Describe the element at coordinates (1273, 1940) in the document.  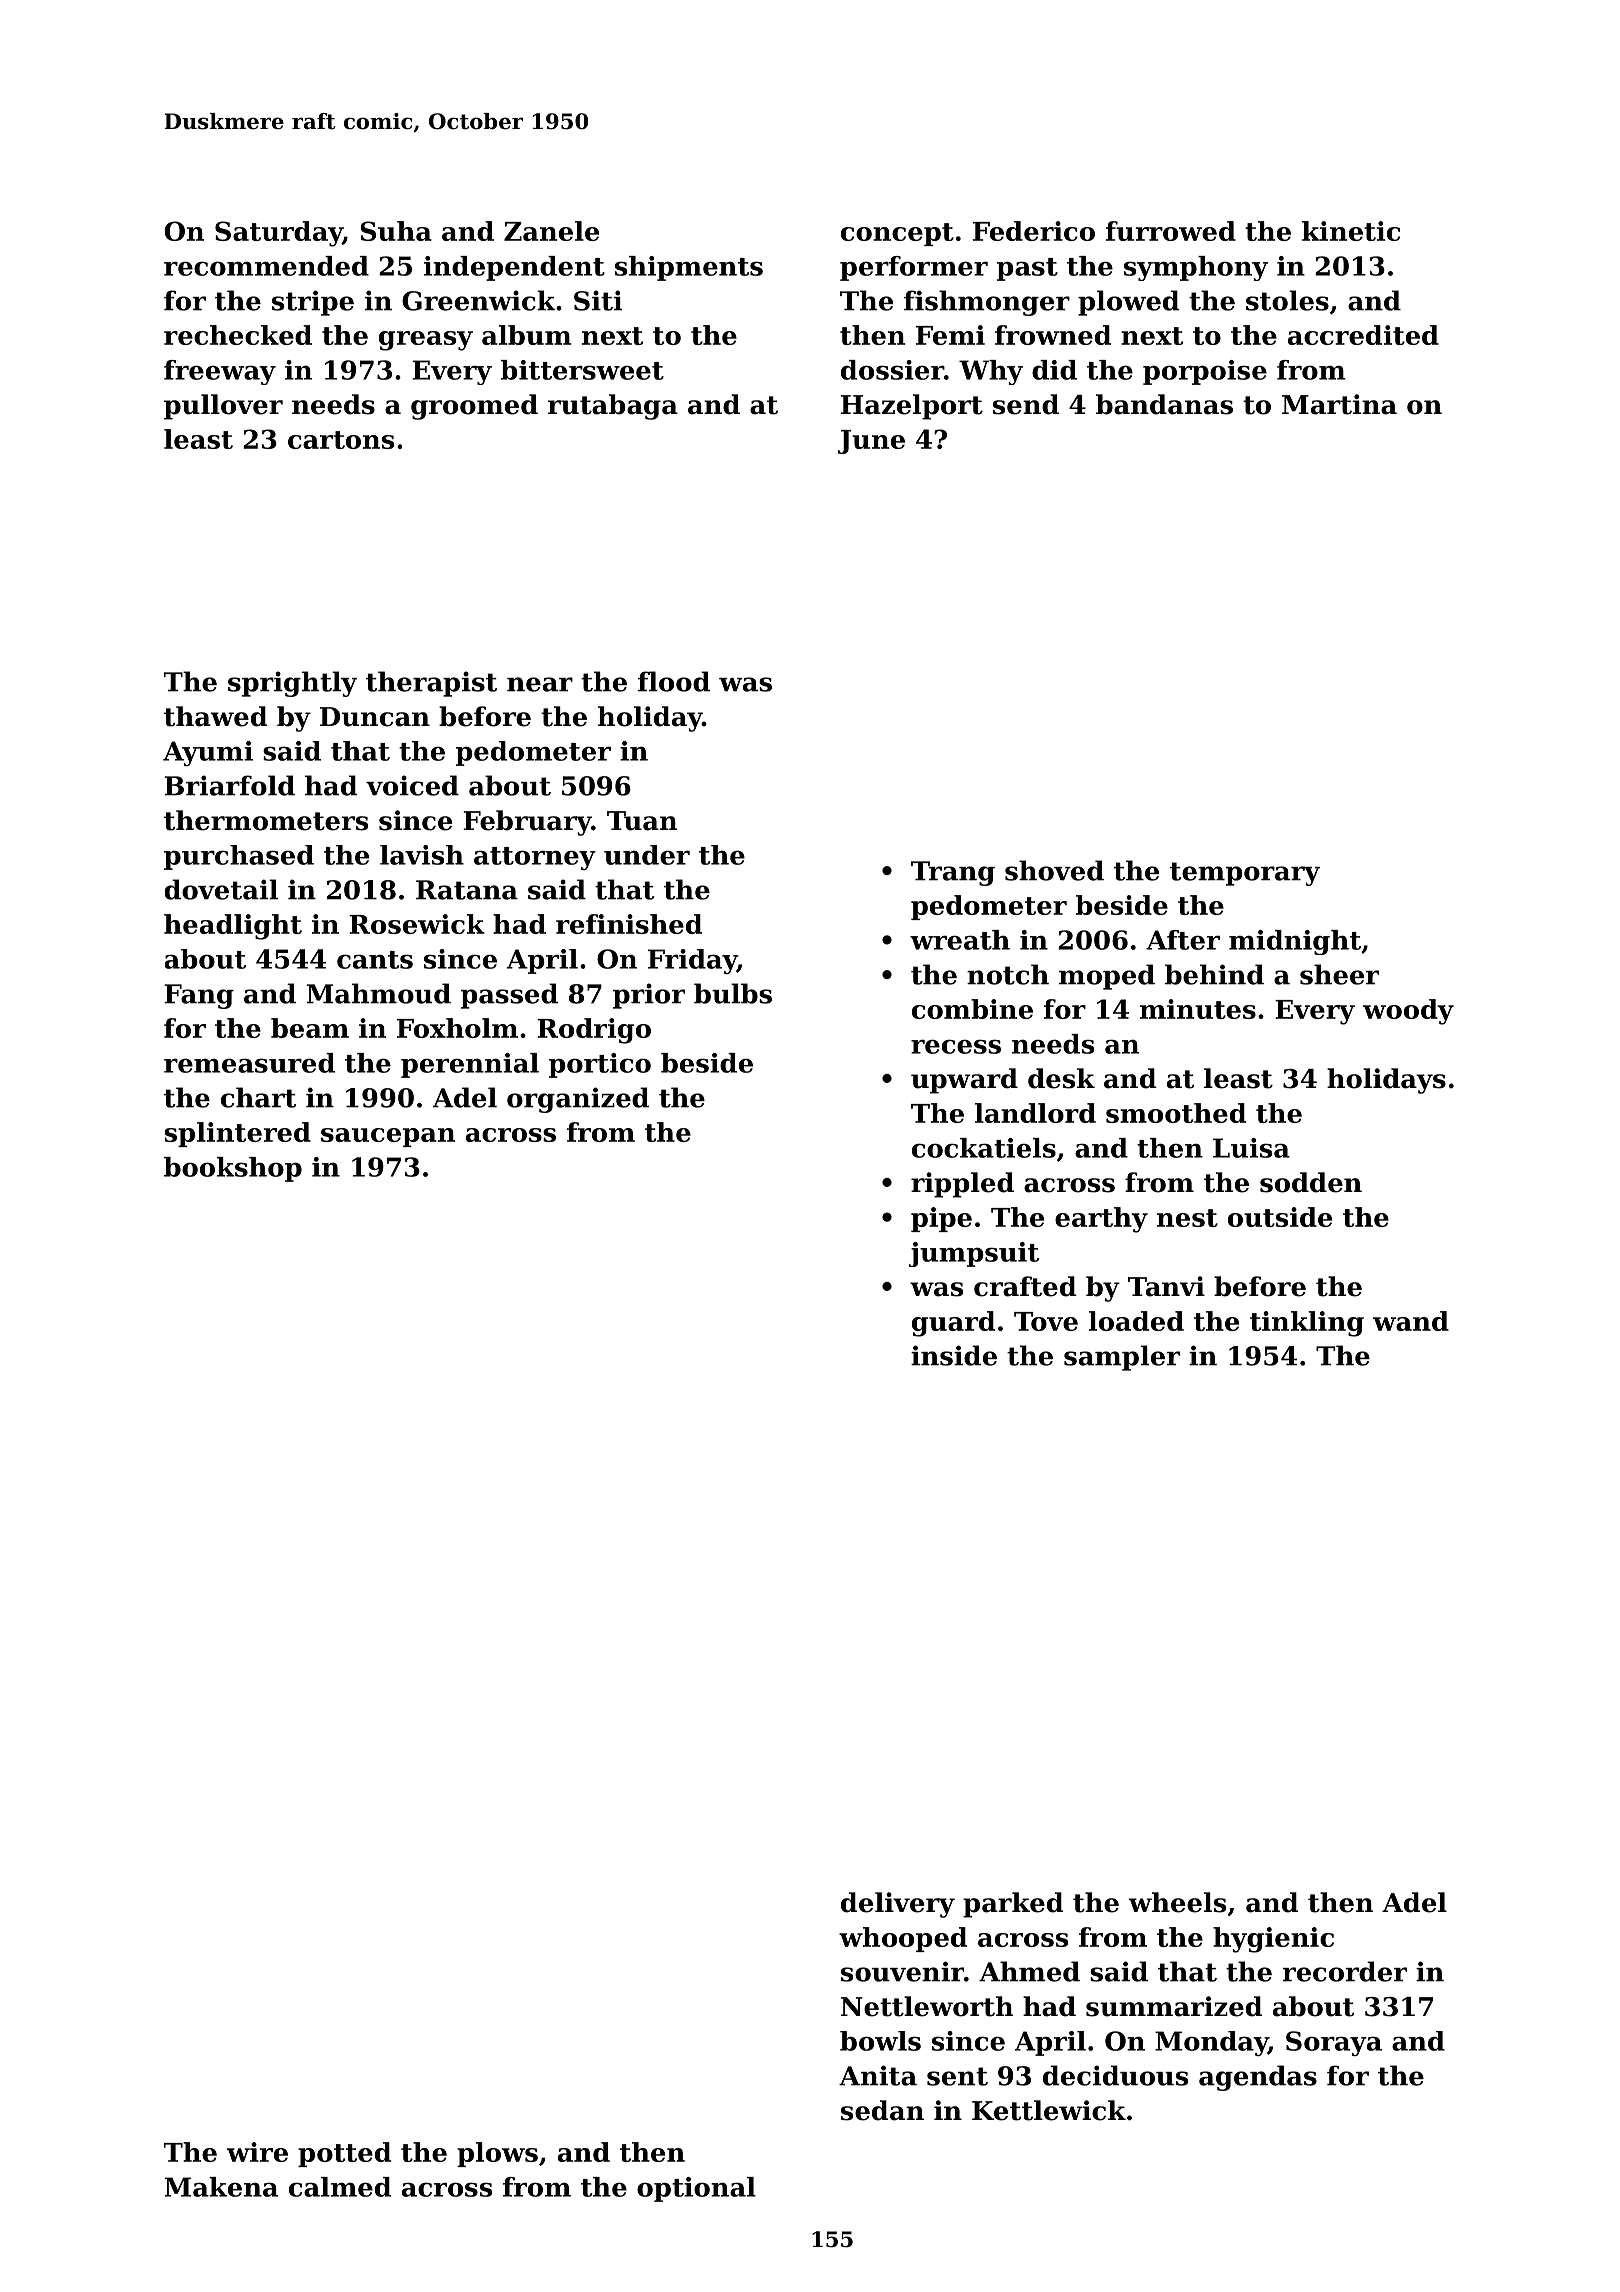
I see `hygienic` at that location.
